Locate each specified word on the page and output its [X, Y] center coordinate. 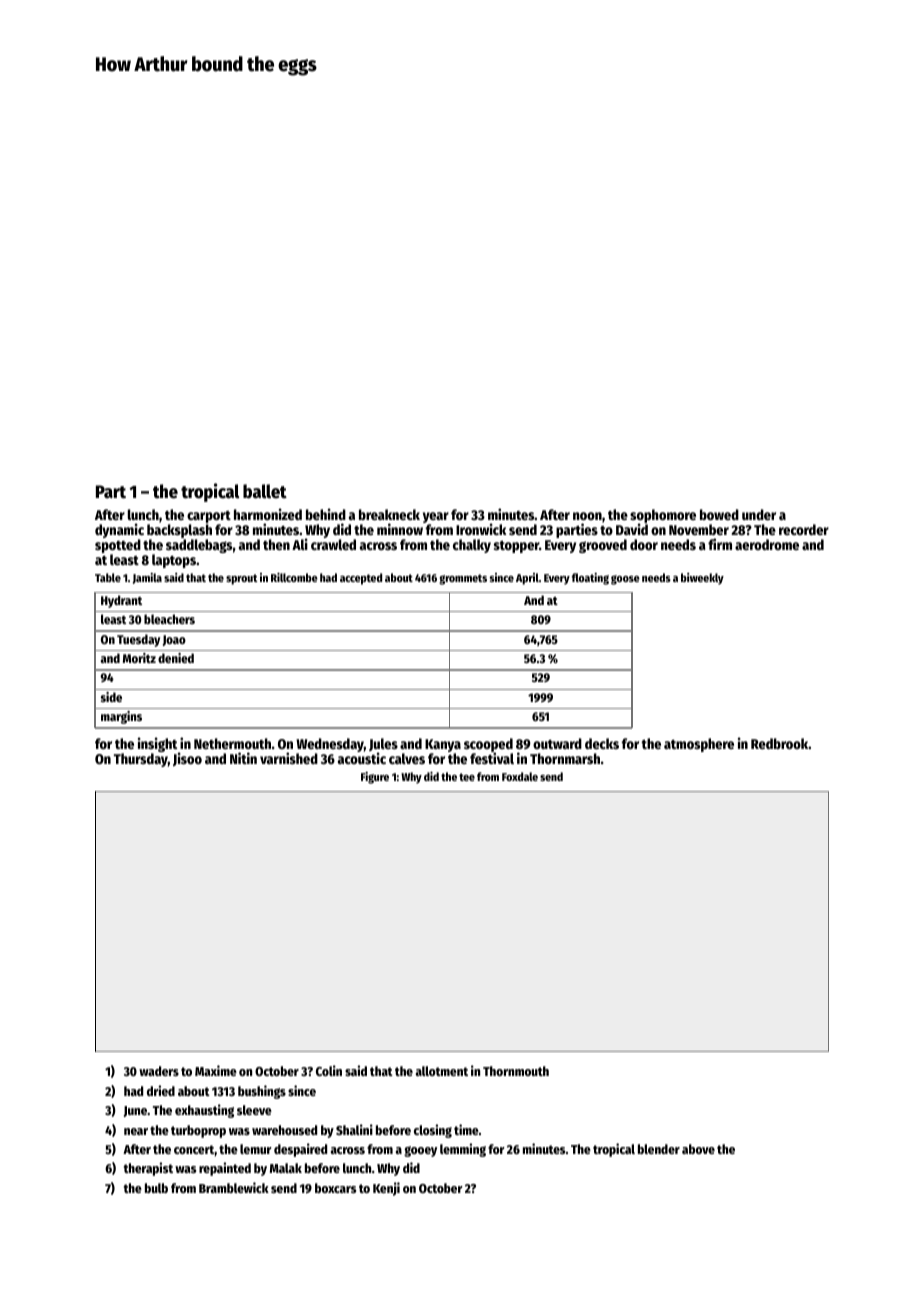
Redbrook [779, 743]
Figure [375, 778]
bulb [156, 1188]
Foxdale [520, 776]
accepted [361, 579]
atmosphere [699, 745]
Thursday [141, 760]
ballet [265, 491]
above [698, 1149]
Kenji [386, 1189]
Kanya [443, 745]
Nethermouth [232, 743]
